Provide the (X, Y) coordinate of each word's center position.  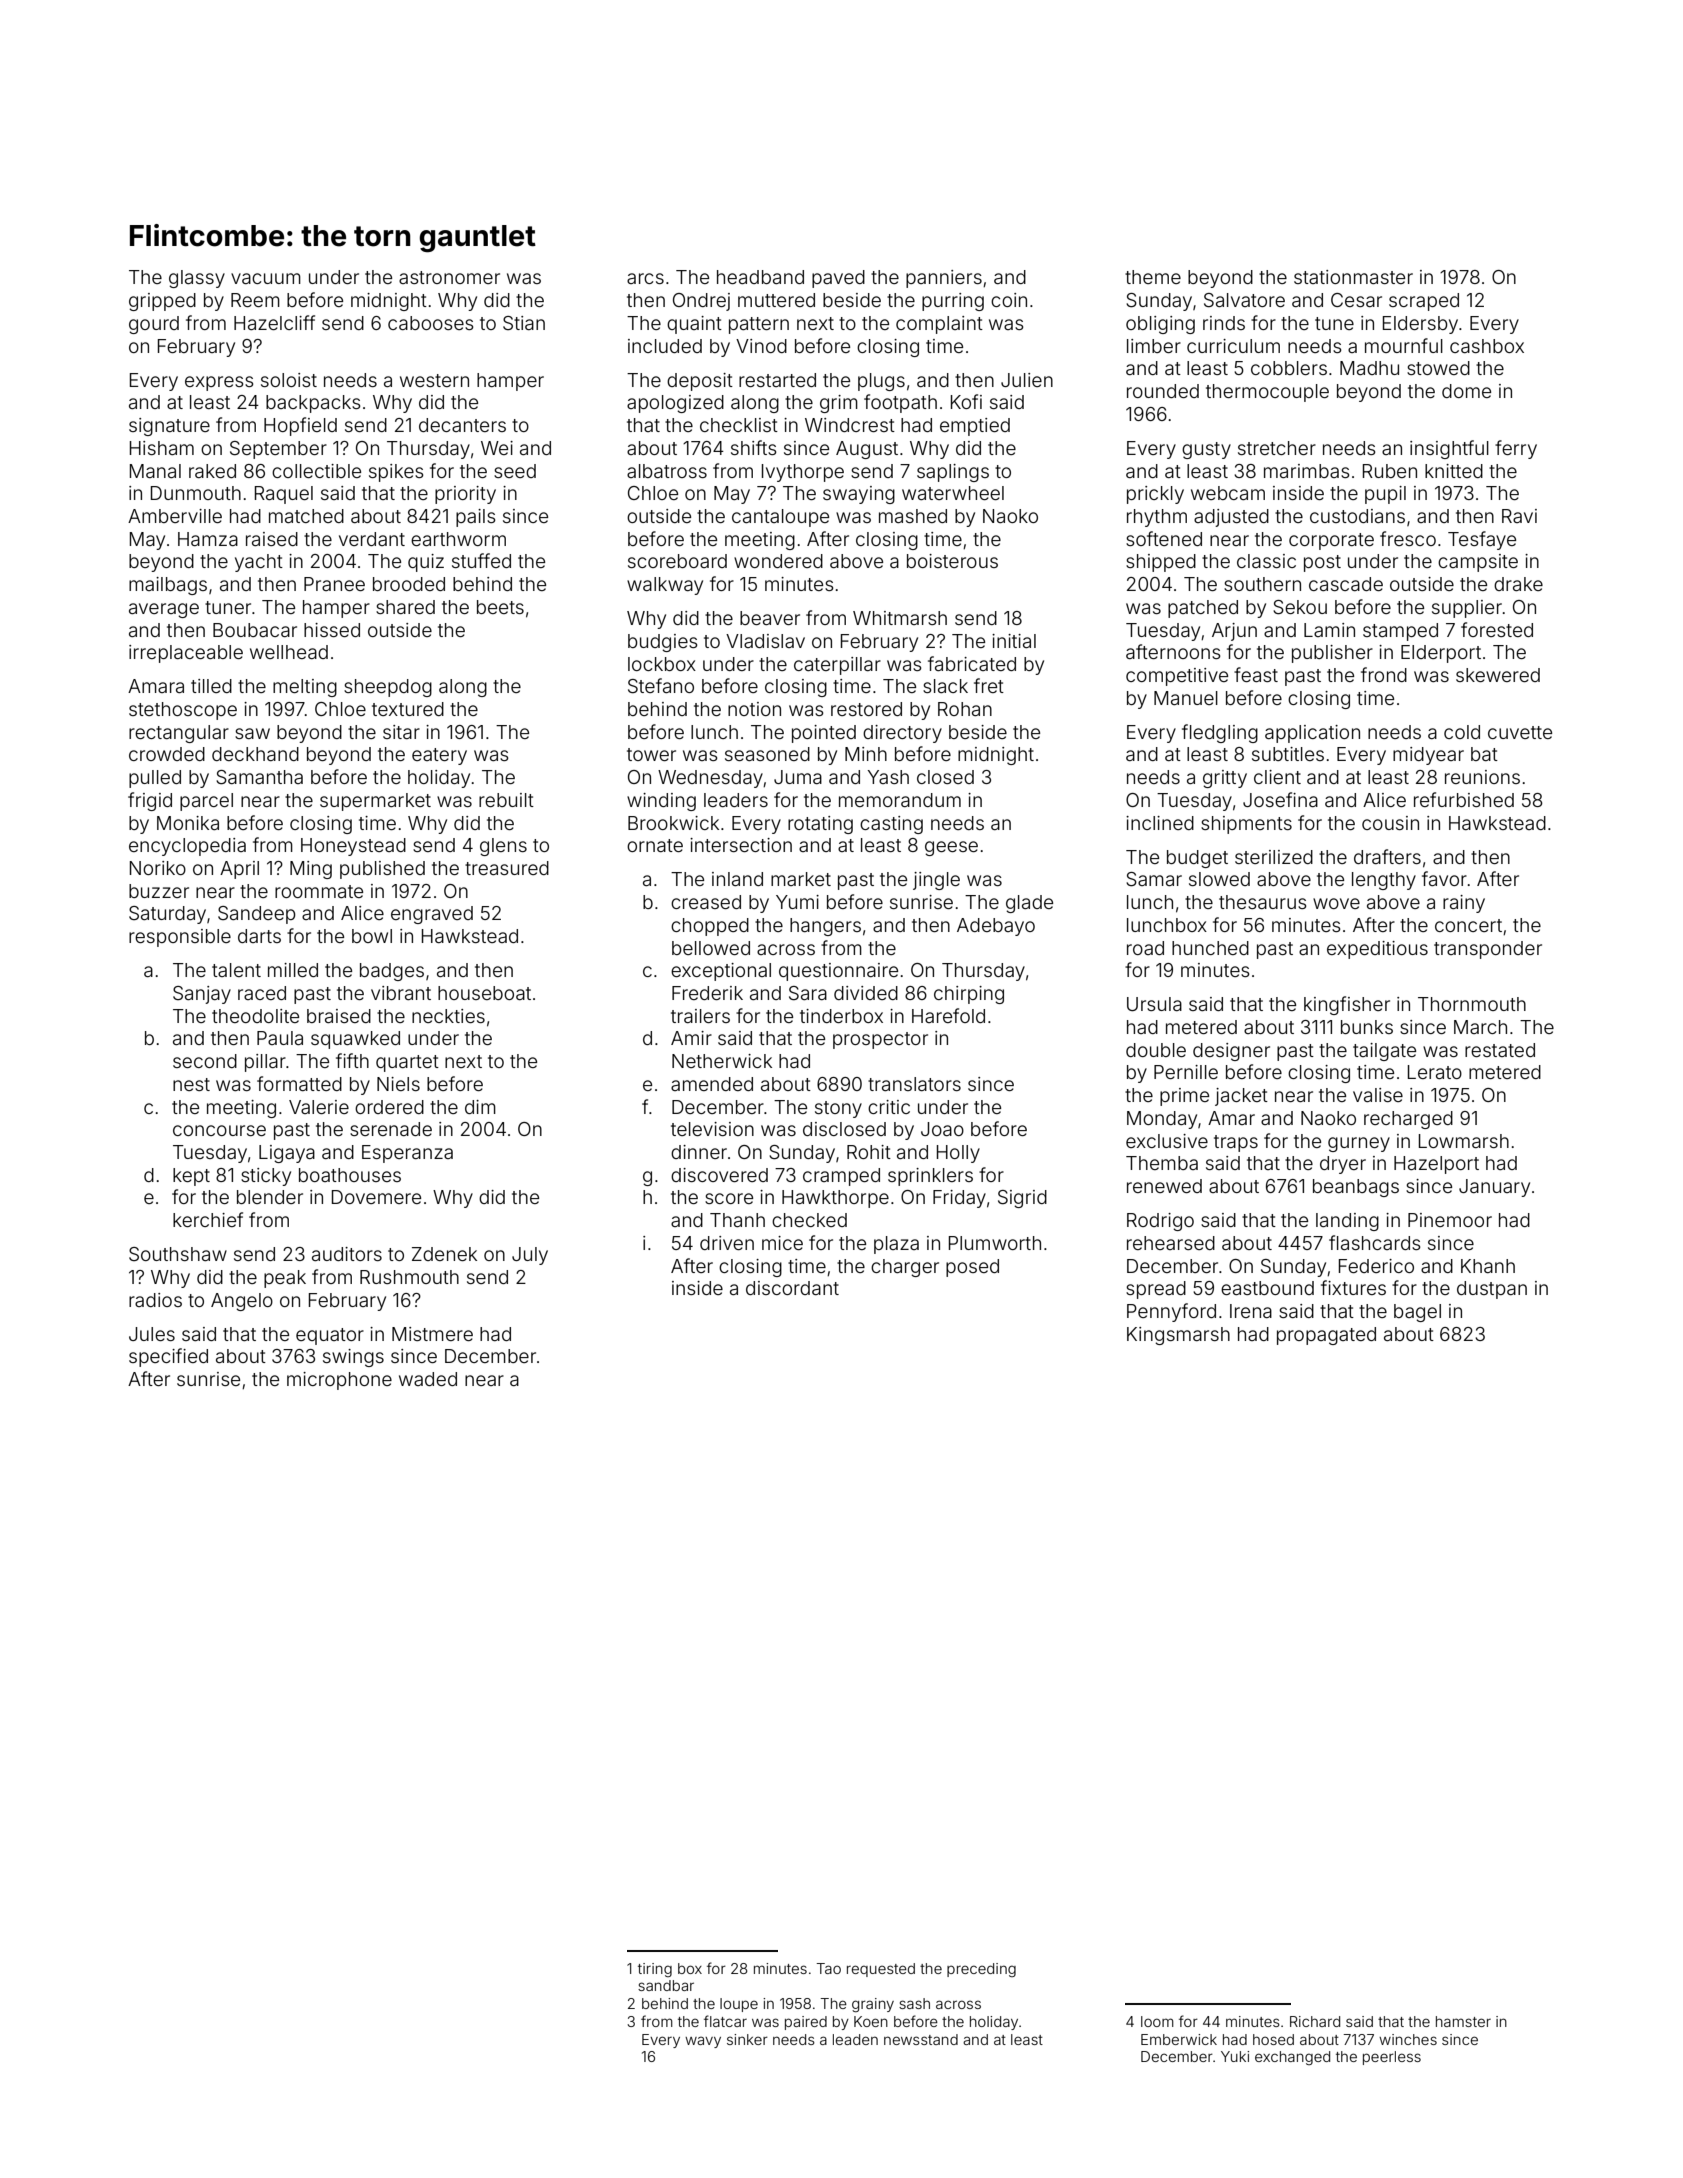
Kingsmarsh (1178, 1336)
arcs (645, 278)
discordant (792, 1288)
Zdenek (444, 1254)
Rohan (965, 709)
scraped (1424, 302)
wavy (703, 2042)
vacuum (266, 278)
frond (1384, 674)
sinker (747, 2039)
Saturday (167, 915)
